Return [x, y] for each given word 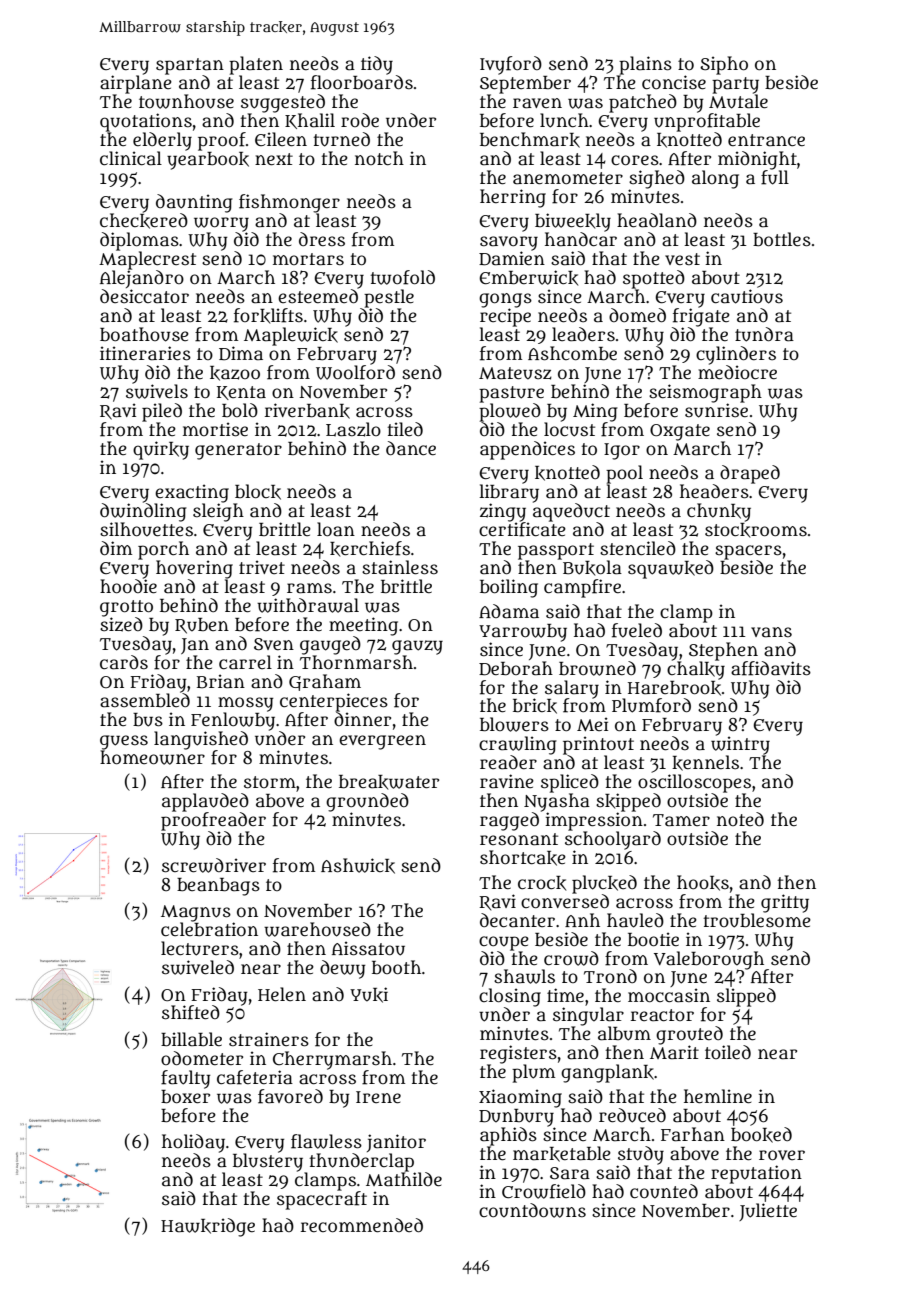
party [735, 85]
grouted [689, 1035]
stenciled [638, 548]
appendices [527, 450]
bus [148, 720]
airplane [136, 84]
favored [290, 1096]
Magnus [196, 913]
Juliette [768, 1212]
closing [510, 997]
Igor [622, 451]
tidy [377, 65]
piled [162, 412]
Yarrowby [523, 632]
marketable [562, 1154]
